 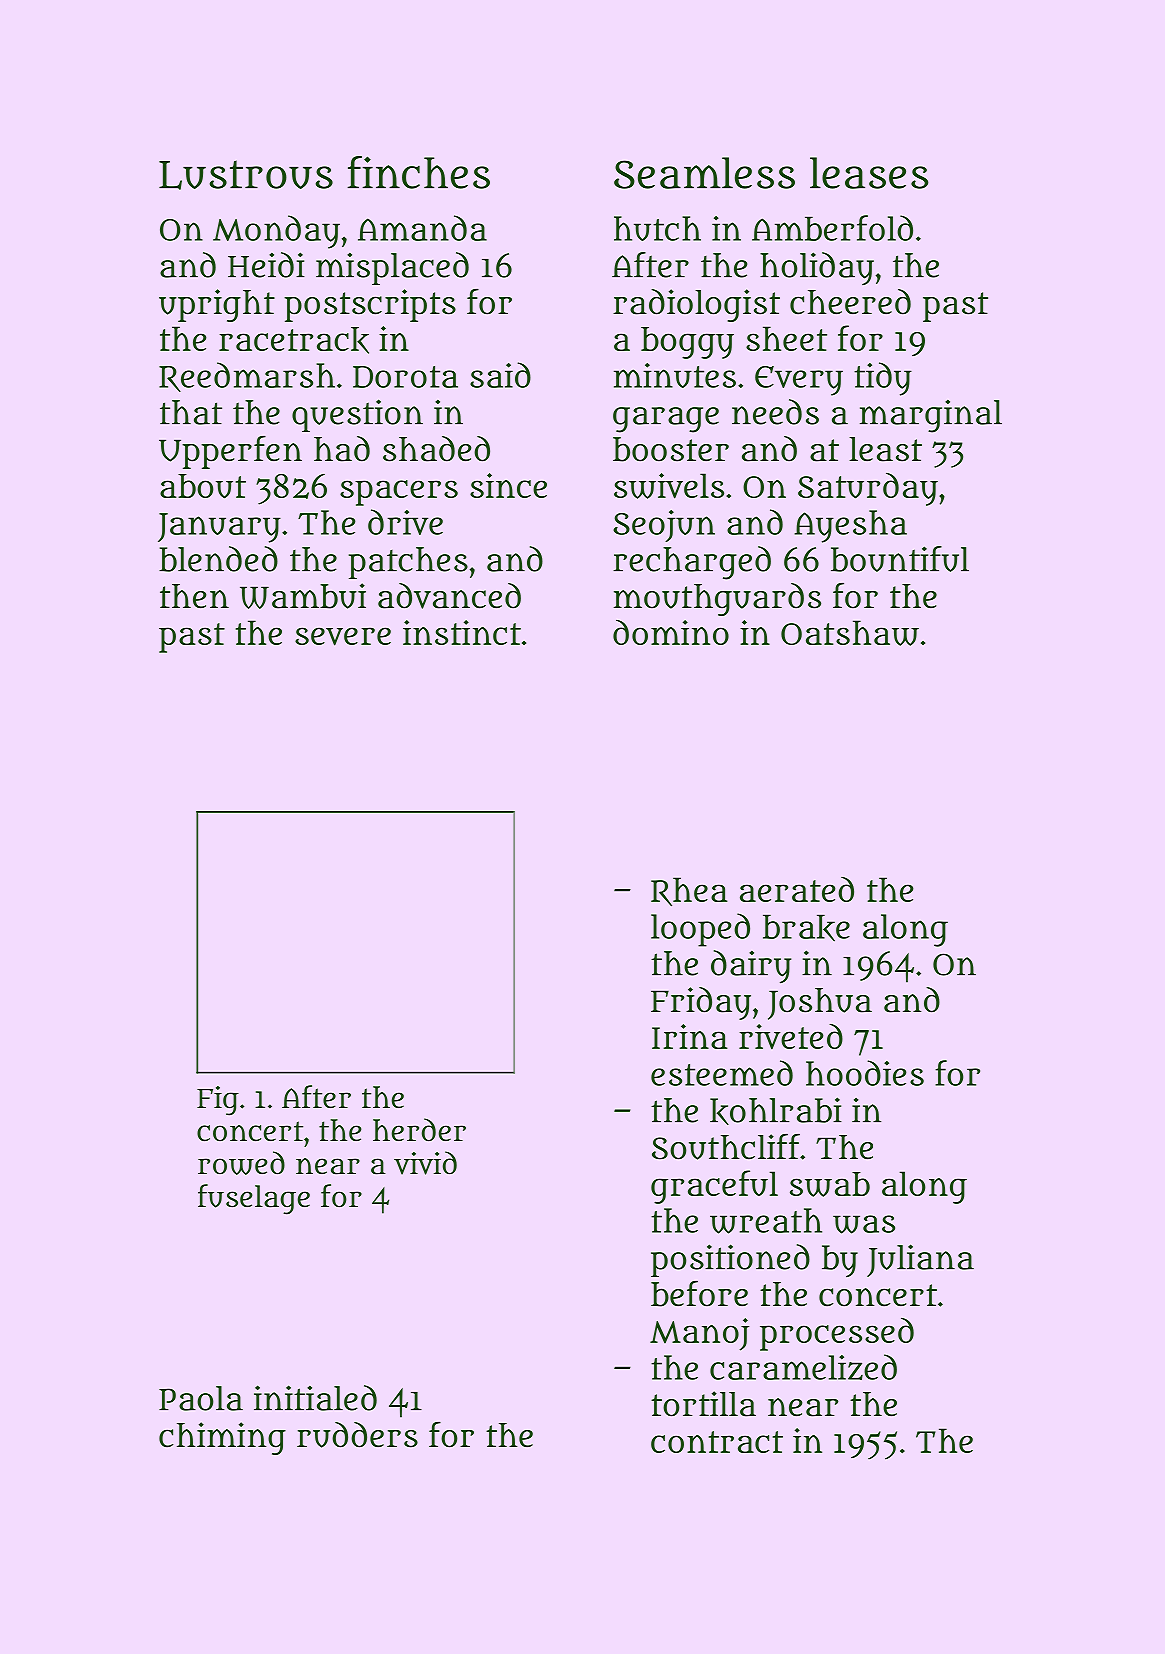 What do you see at coordinates (418, 172) in the screenshot?
I see `finches` at bounding box center [418, 172].
